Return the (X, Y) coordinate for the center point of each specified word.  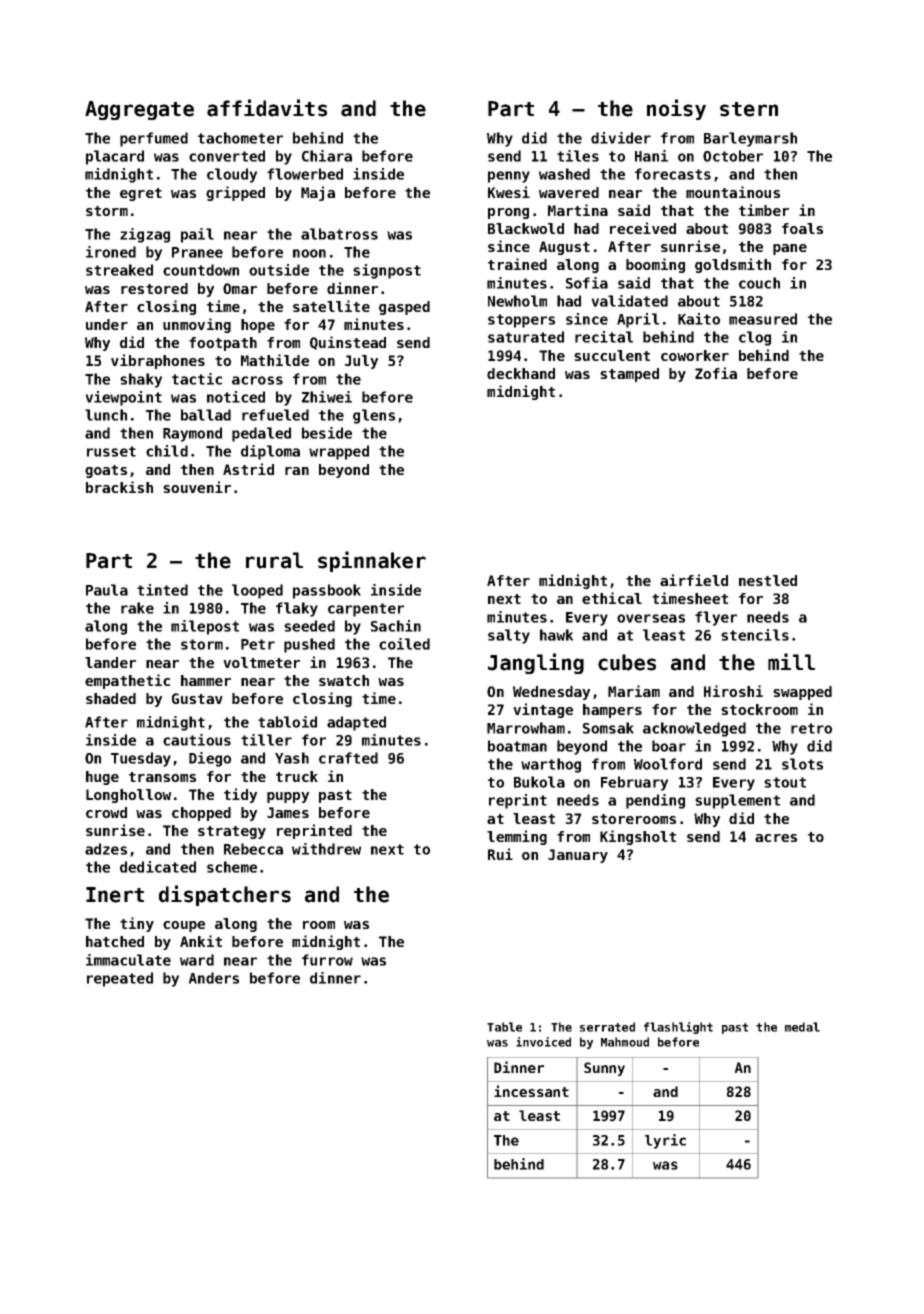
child (167, 451)
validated (629, 301)
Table (504, 1027)
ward (197, 960)
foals (802, 228)
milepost (205, 627)
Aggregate (139, 110)
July (361, 362)
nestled (768, 580)
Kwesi (509, 192)
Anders (214, 978)
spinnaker (372, 561)
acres (776, 838)
